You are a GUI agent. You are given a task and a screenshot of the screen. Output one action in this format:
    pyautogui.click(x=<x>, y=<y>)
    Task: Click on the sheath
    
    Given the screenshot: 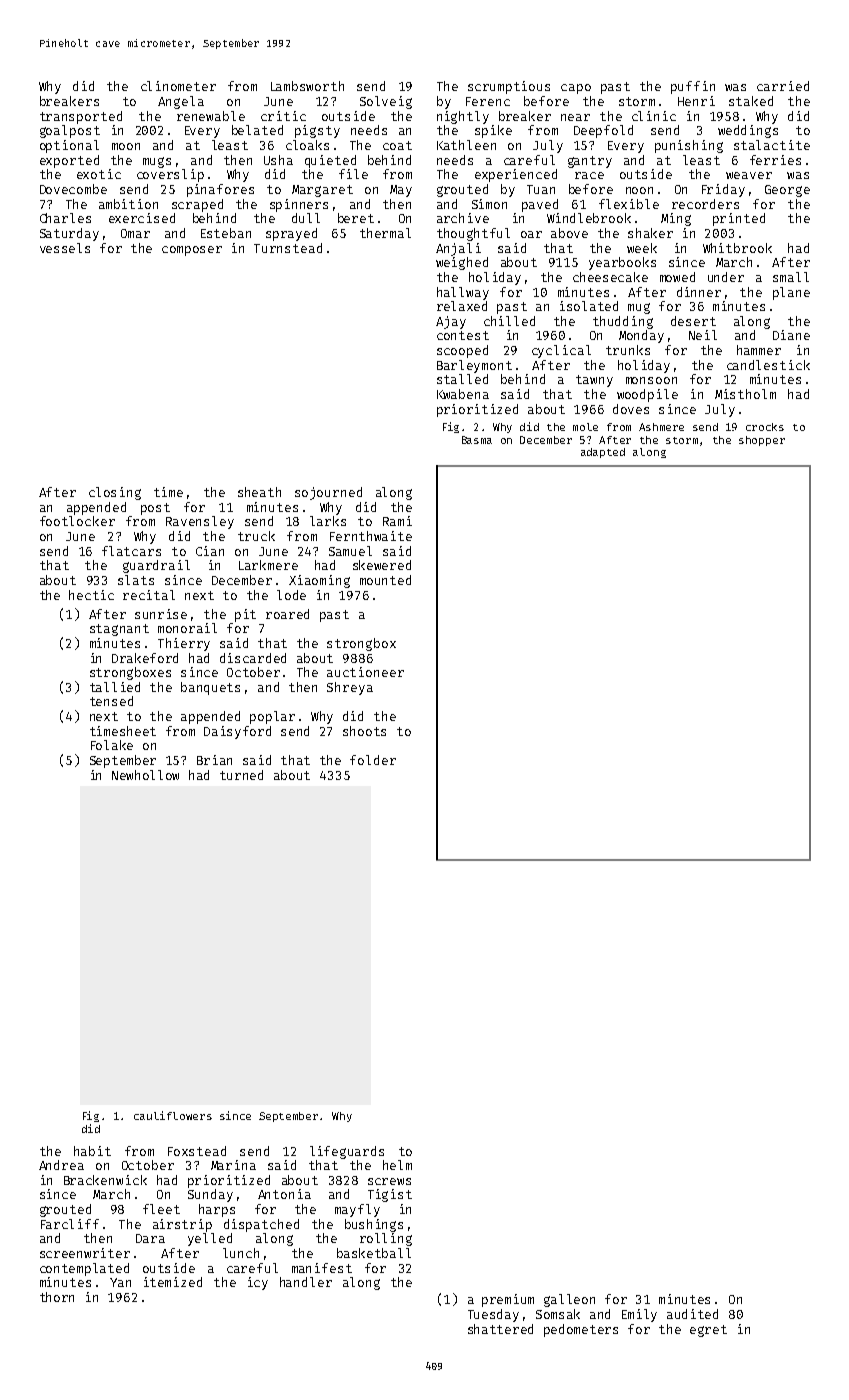 What is the action you would take?
    pyautogui.click(x=259, y=492)
